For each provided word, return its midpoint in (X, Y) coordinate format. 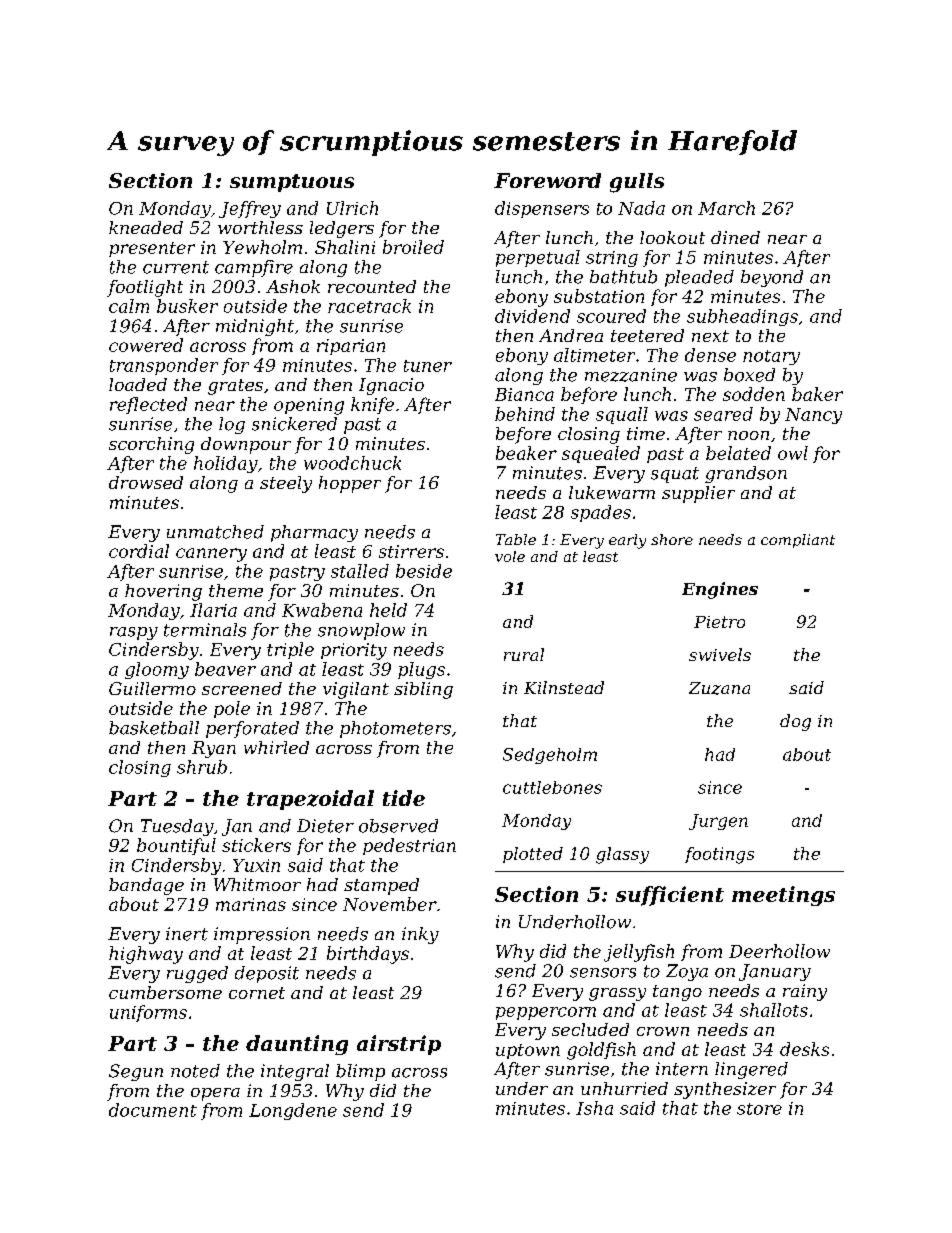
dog (795, 722)
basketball (154, 728)
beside (424, 571)
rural (524, 654)
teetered (647, 335)
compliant (798, 541)
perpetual (538, 258)
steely (286, 484)
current (176, 267)
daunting (297, 1045)
